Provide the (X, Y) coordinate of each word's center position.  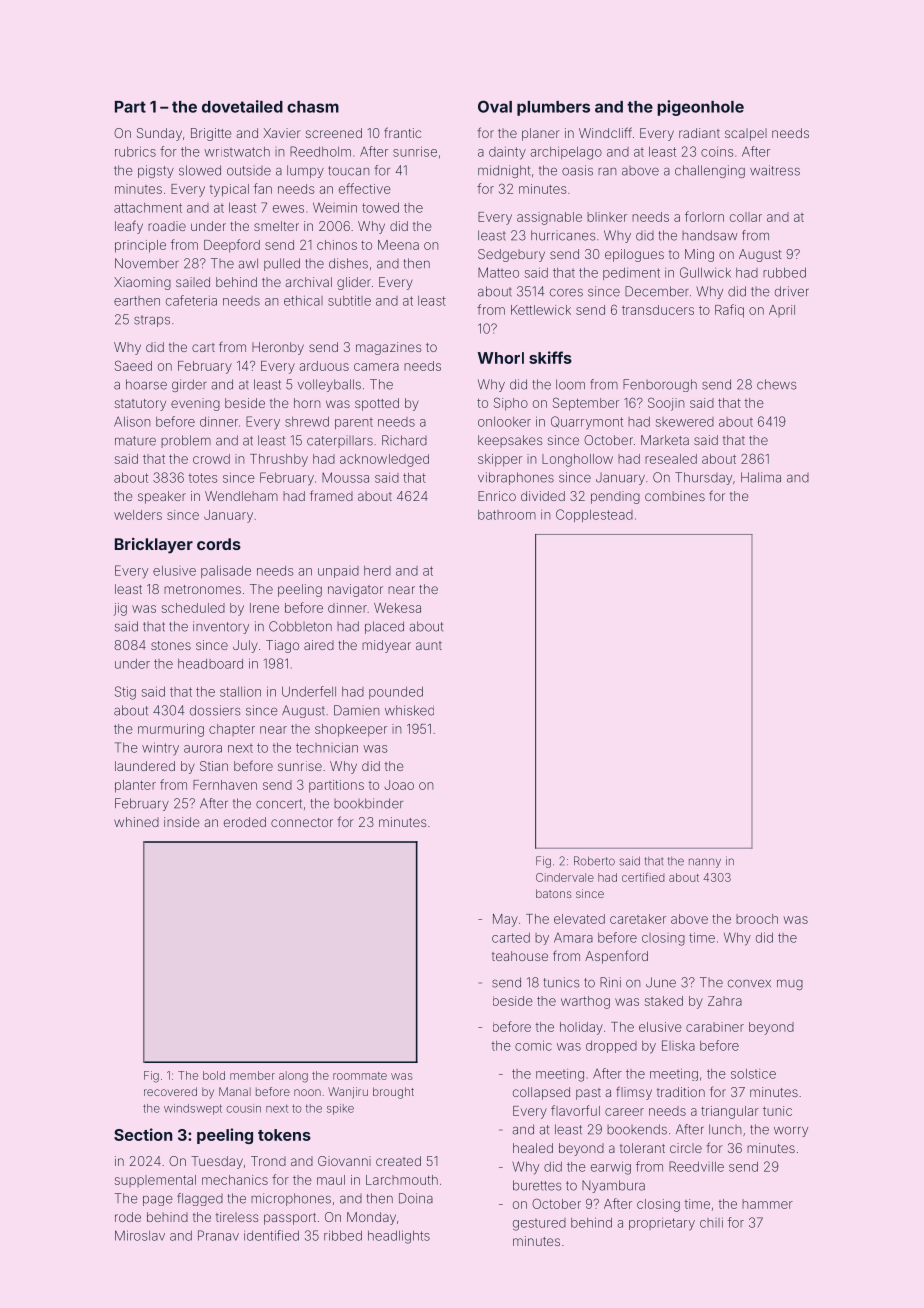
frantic (402, 132)
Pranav (218, 1235)
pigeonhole (701, 108)
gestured (539, 1224)
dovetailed (242, 106)
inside (182, 822)
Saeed (133, 366)
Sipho (511, 404)
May (505, 920)
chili (711, 1223)
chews (776, 384)
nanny (705, 863)
